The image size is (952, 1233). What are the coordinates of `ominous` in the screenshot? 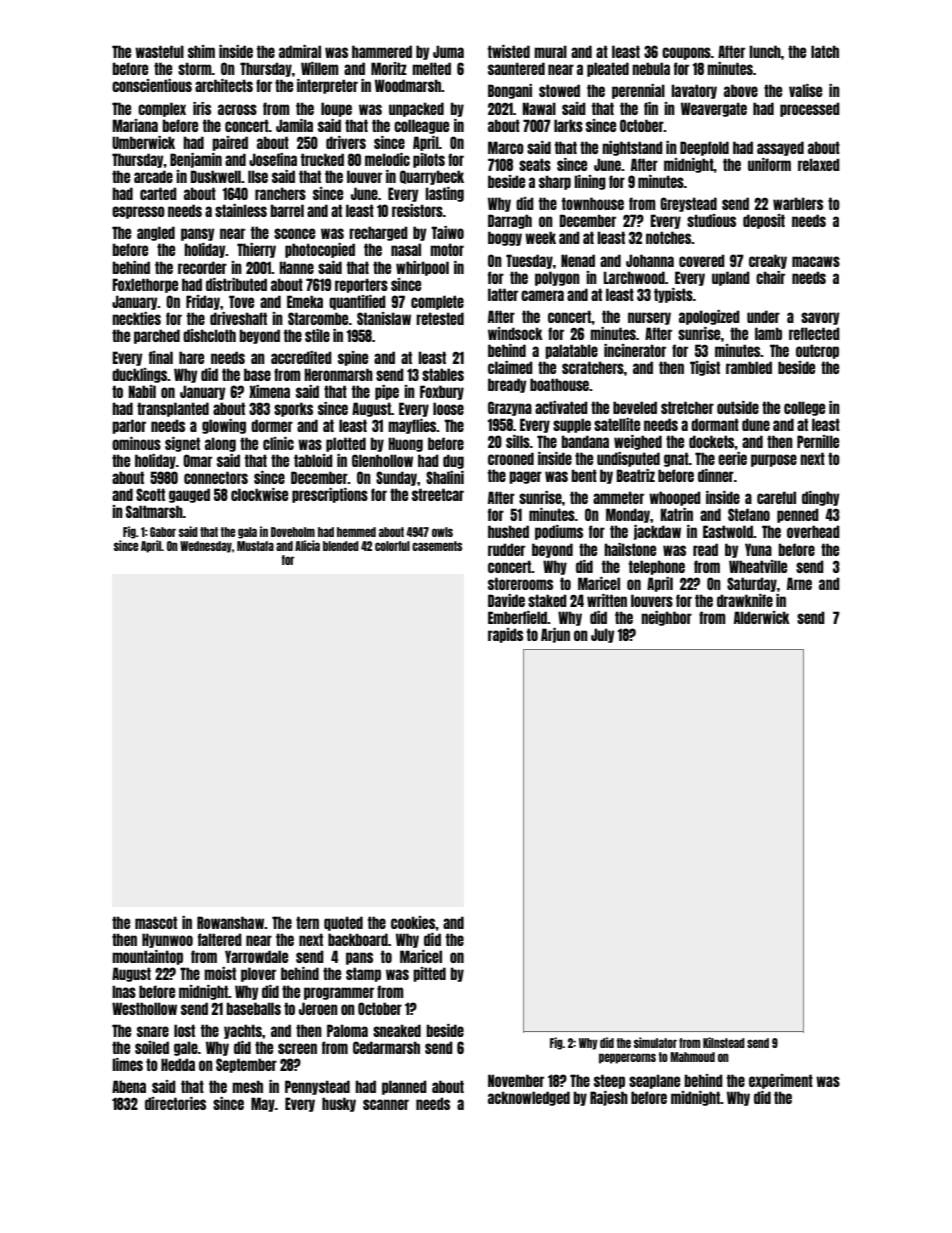 It's located at (136, 443).
